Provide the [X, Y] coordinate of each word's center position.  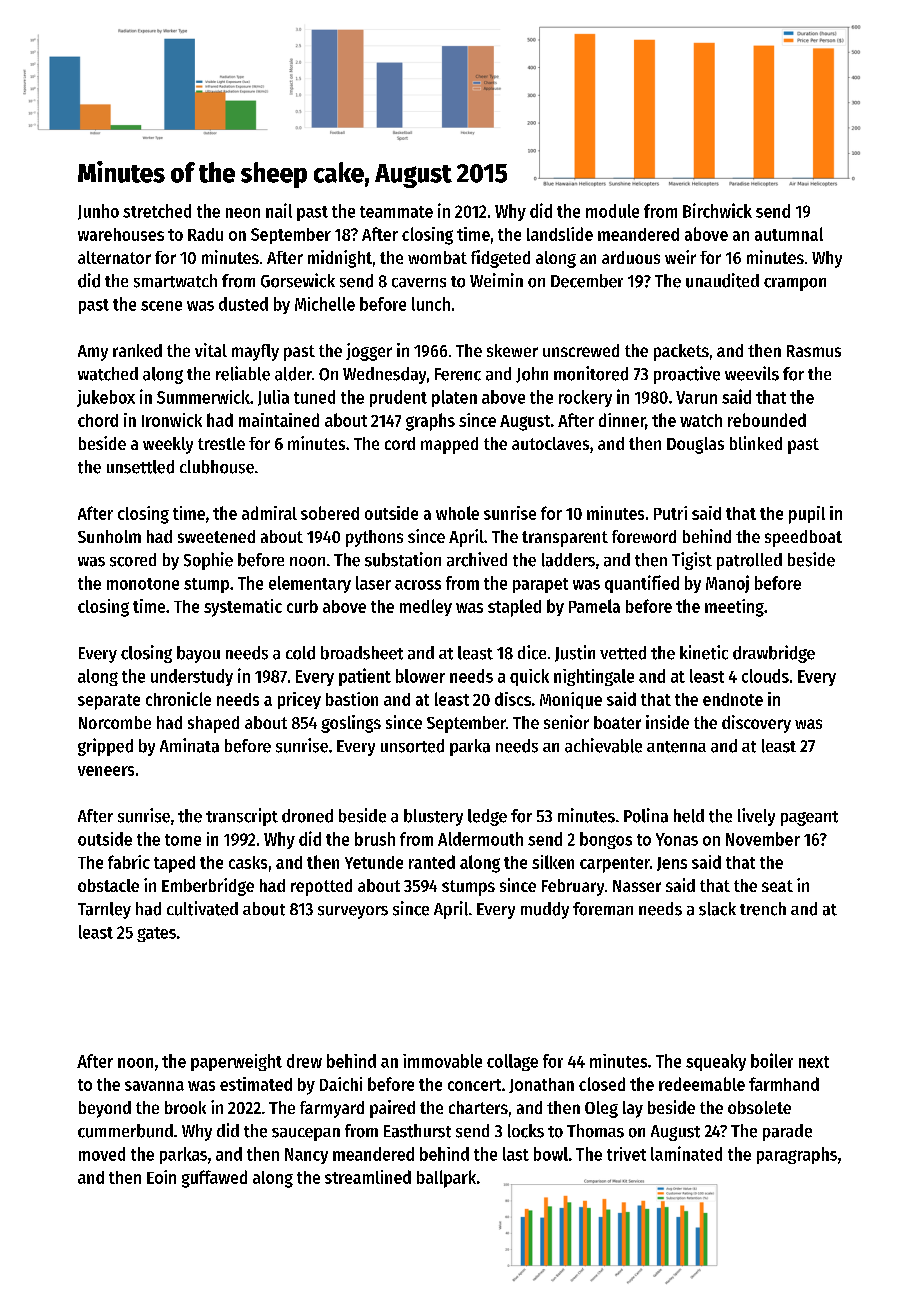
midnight [340, 259]
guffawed [214, 1179]
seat [777, 886]
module [612, 211]
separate [109, 702]
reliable [243, 373]
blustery [433, 817]
